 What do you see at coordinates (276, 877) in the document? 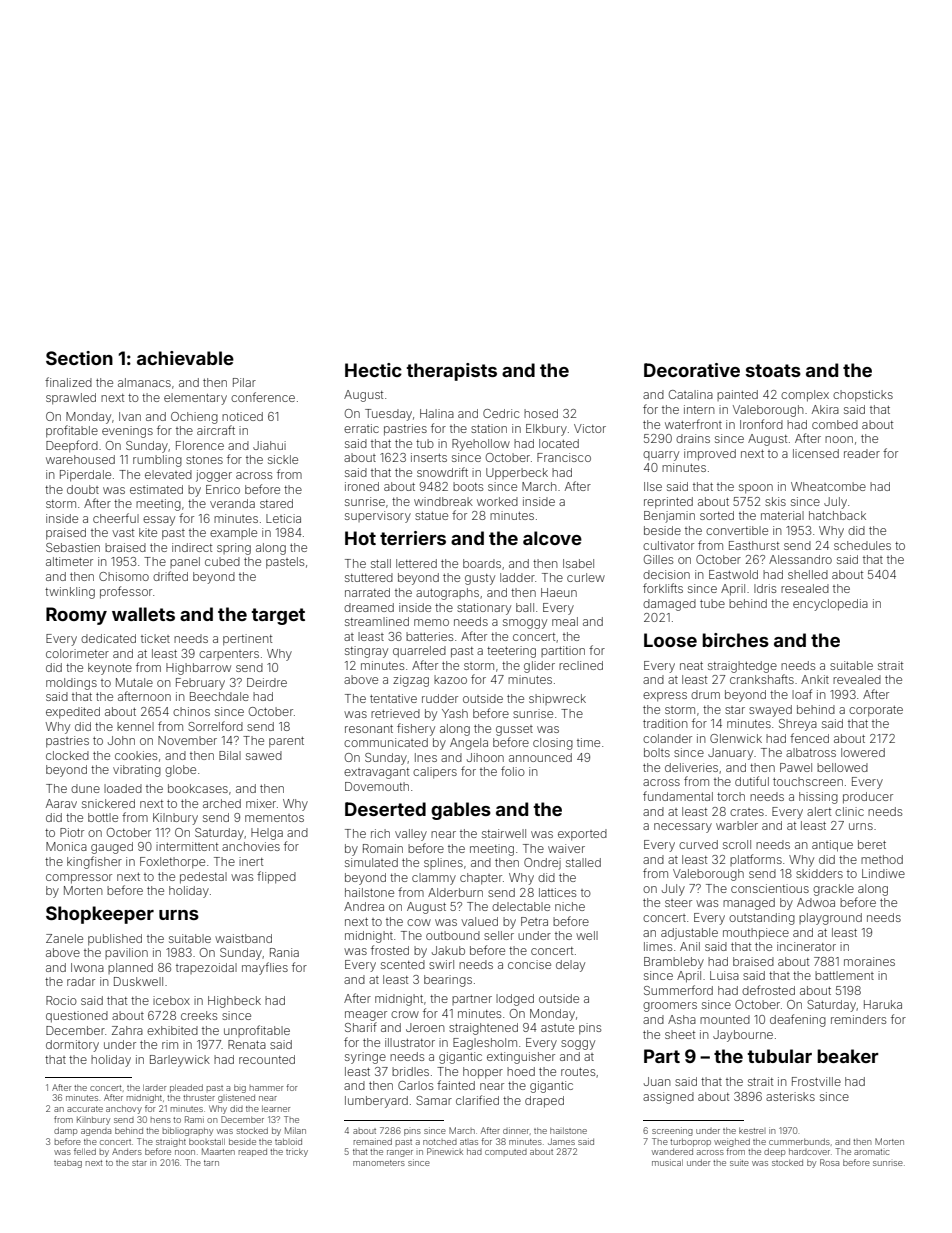
I see `flipped` at bounding box center [276, 877].
